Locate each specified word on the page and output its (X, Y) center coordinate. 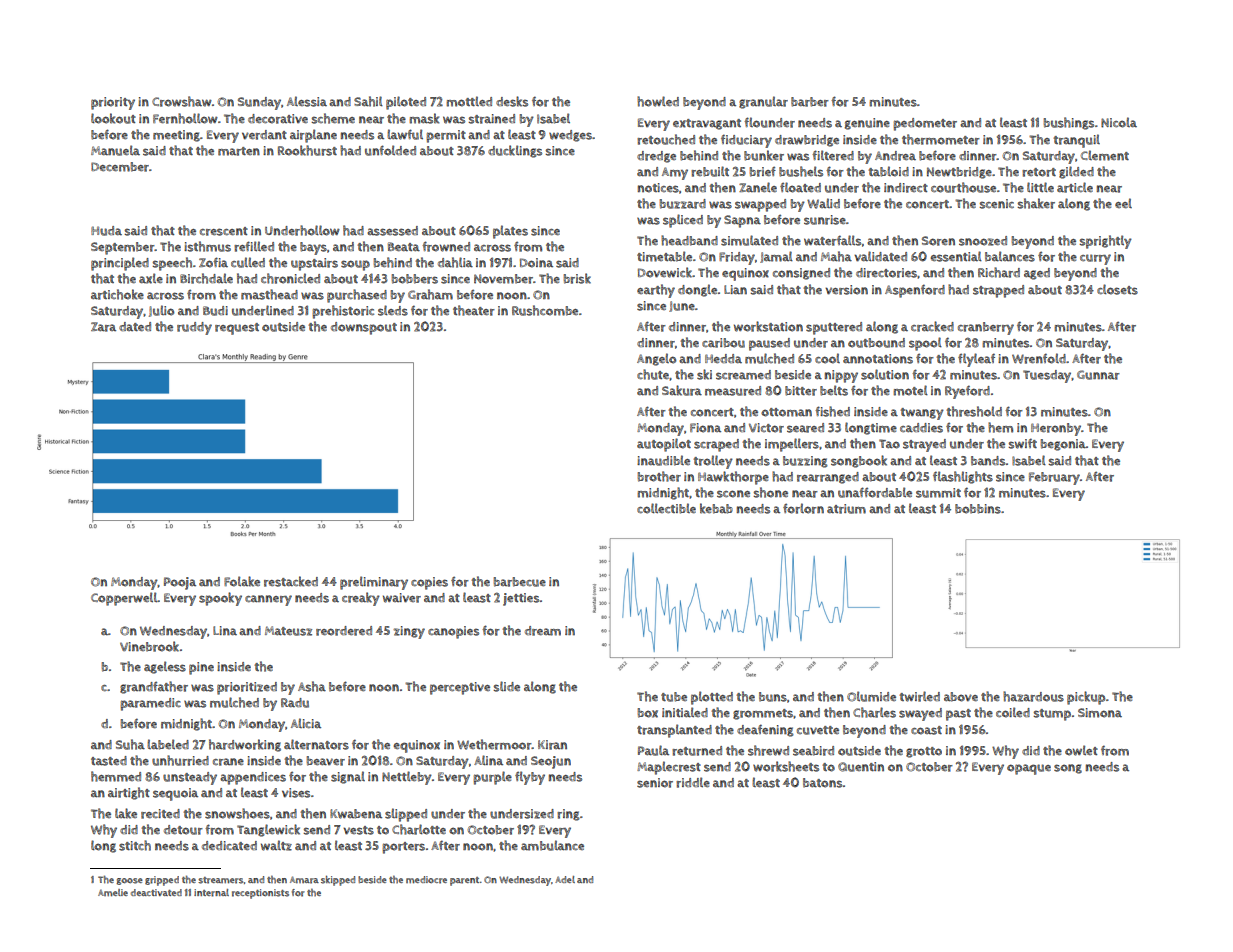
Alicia (306, 723)
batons (823, 783)
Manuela (115, 150)
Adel (565, 879)
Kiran (552, 745)
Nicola (1119, 122)
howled (658, 101)
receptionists (260, 894)
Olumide (871, 696)
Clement (1105, 155)
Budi (215, 311)
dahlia (455, 262)
